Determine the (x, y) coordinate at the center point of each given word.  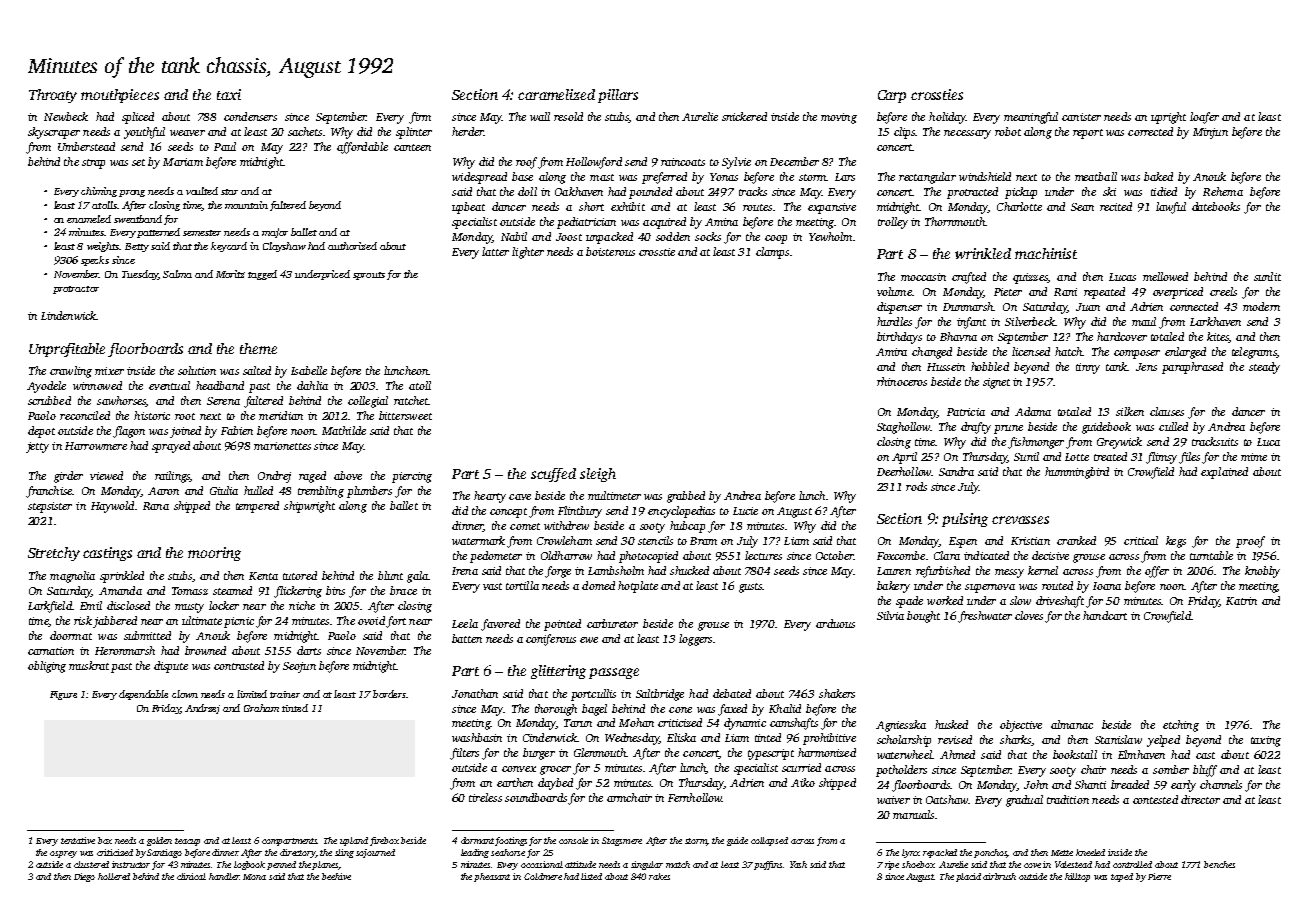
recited (1116, 206)
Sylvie (736, 163)
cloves (1029, 615)
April (904, 458)
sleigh (598, 475)
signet (996, 383)
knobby (1262, 572)
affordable (362, 148)
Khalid (785, 708)
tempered (257, 507)
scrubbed (49, 400)
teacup (187, 842)
